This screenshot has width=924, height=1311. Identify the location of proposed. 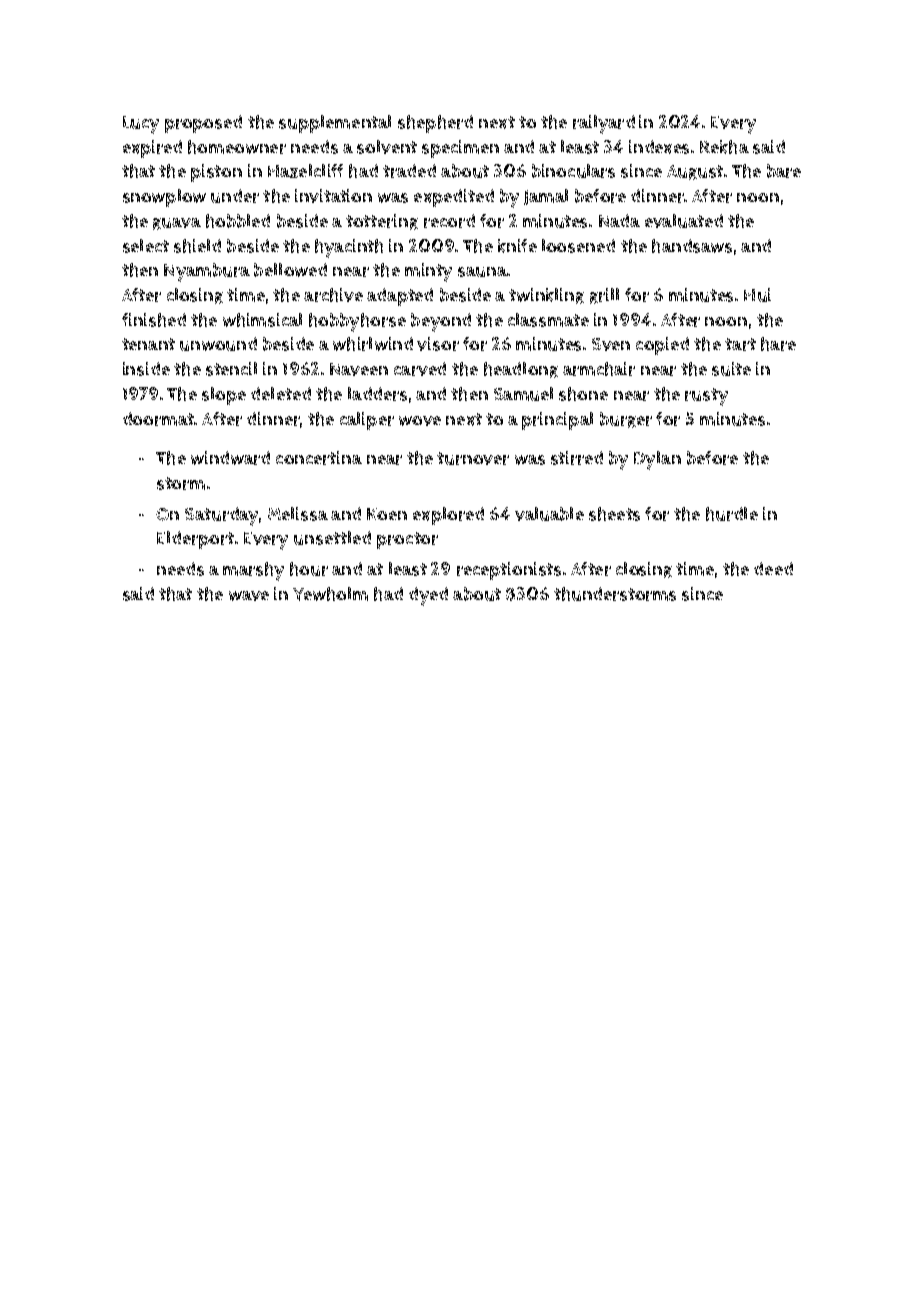
(203, 124).
